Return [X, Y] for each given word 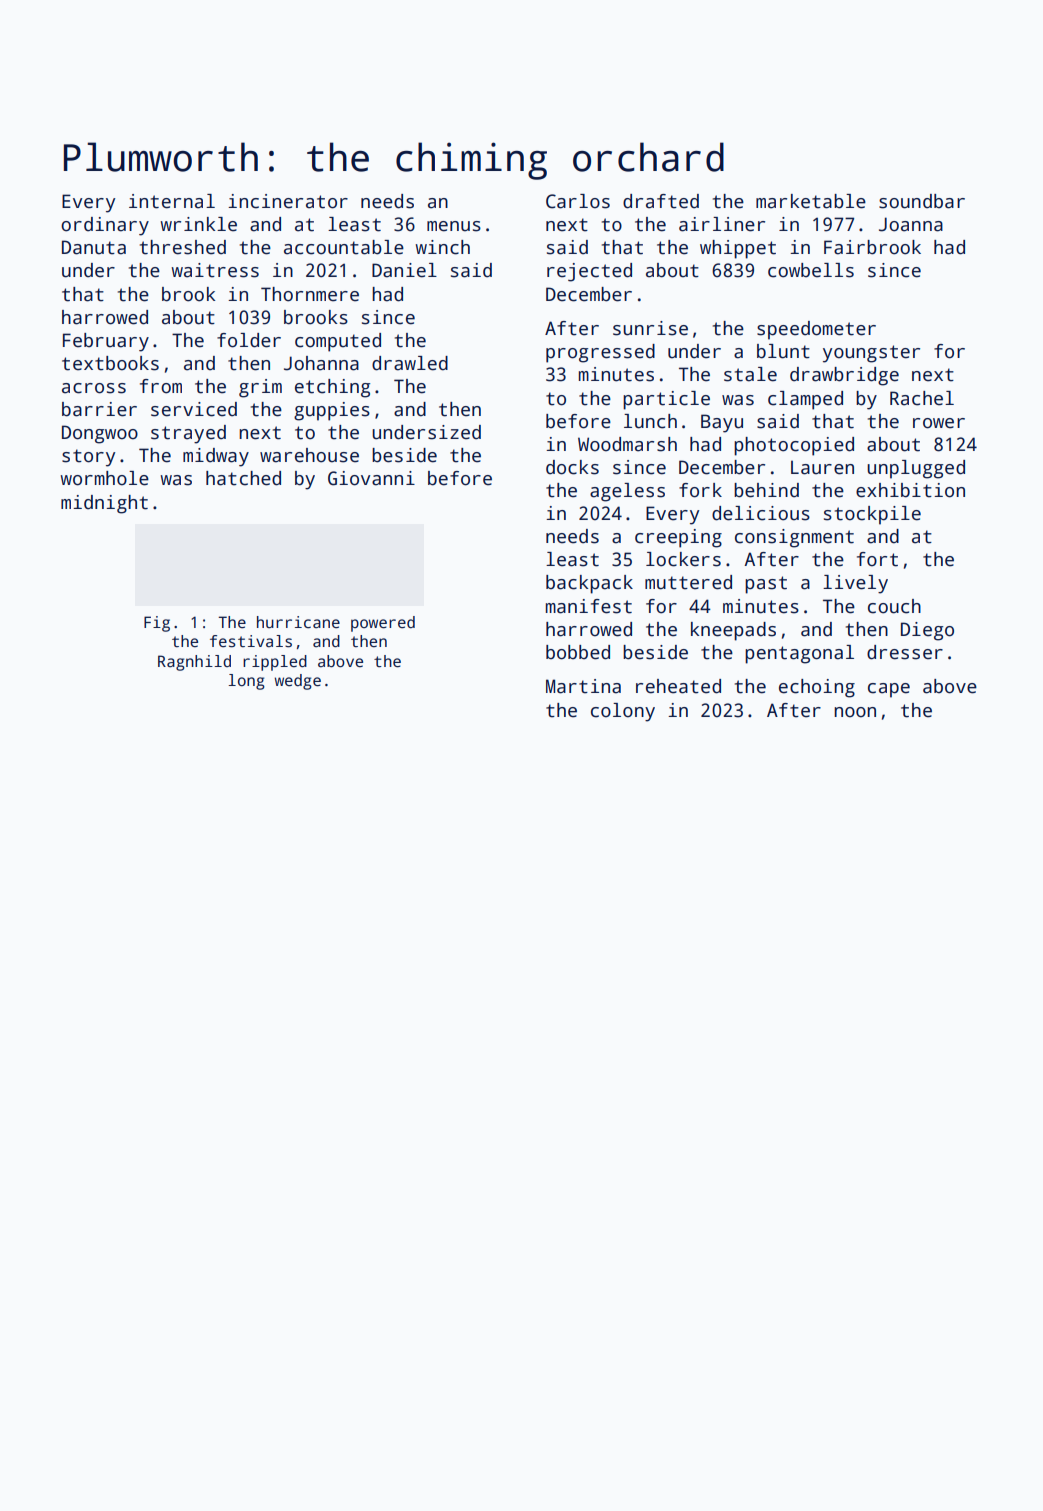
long [247, 682]
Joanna [911, 224]
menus [454, 226]
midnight [104, 504]
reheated [678, 686]
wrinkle [199, 224]
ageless [627, 492]
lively [855, 584]
